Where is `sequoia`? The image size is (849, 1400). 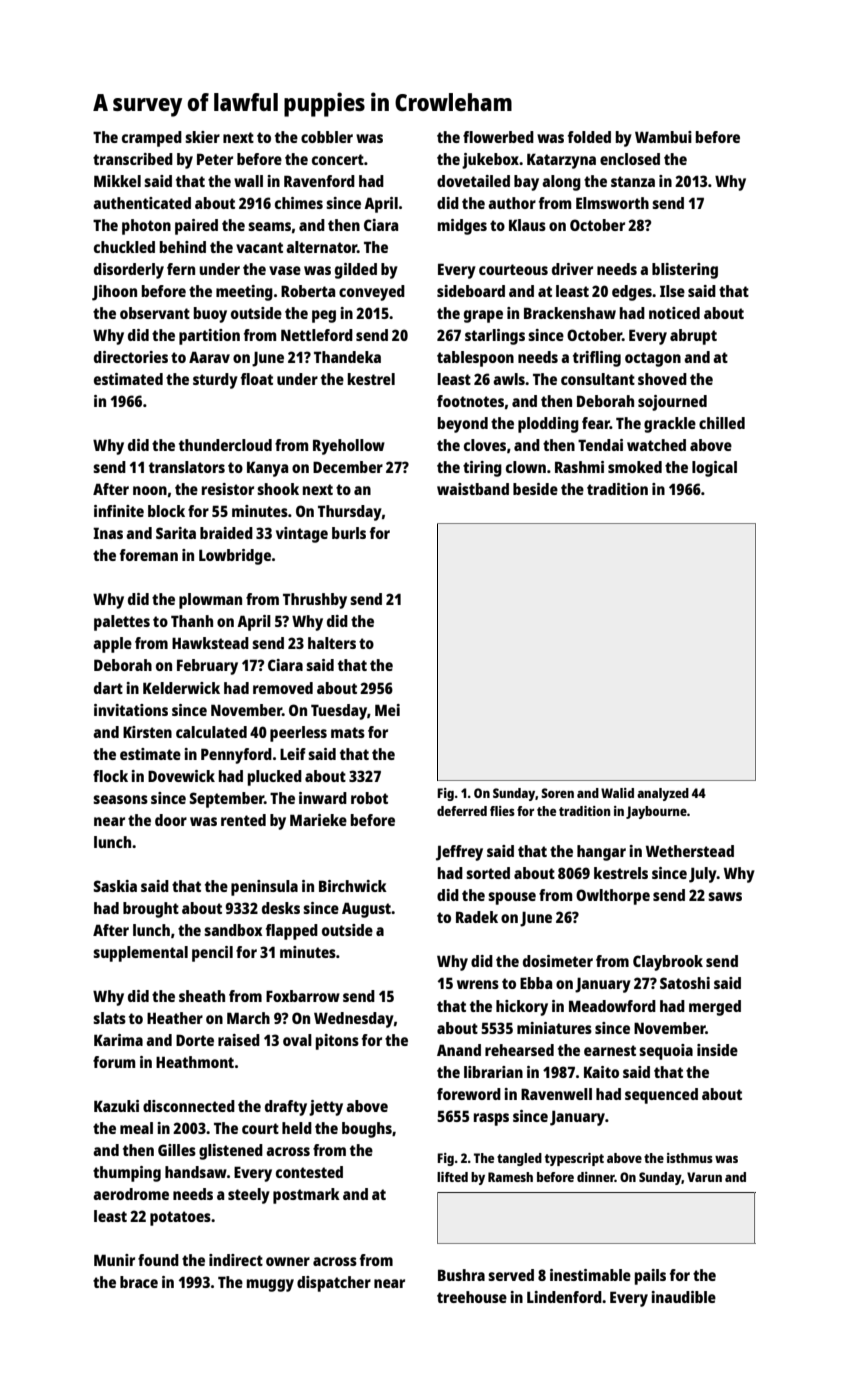 sequoia is located at coordinates (666, 1052).
